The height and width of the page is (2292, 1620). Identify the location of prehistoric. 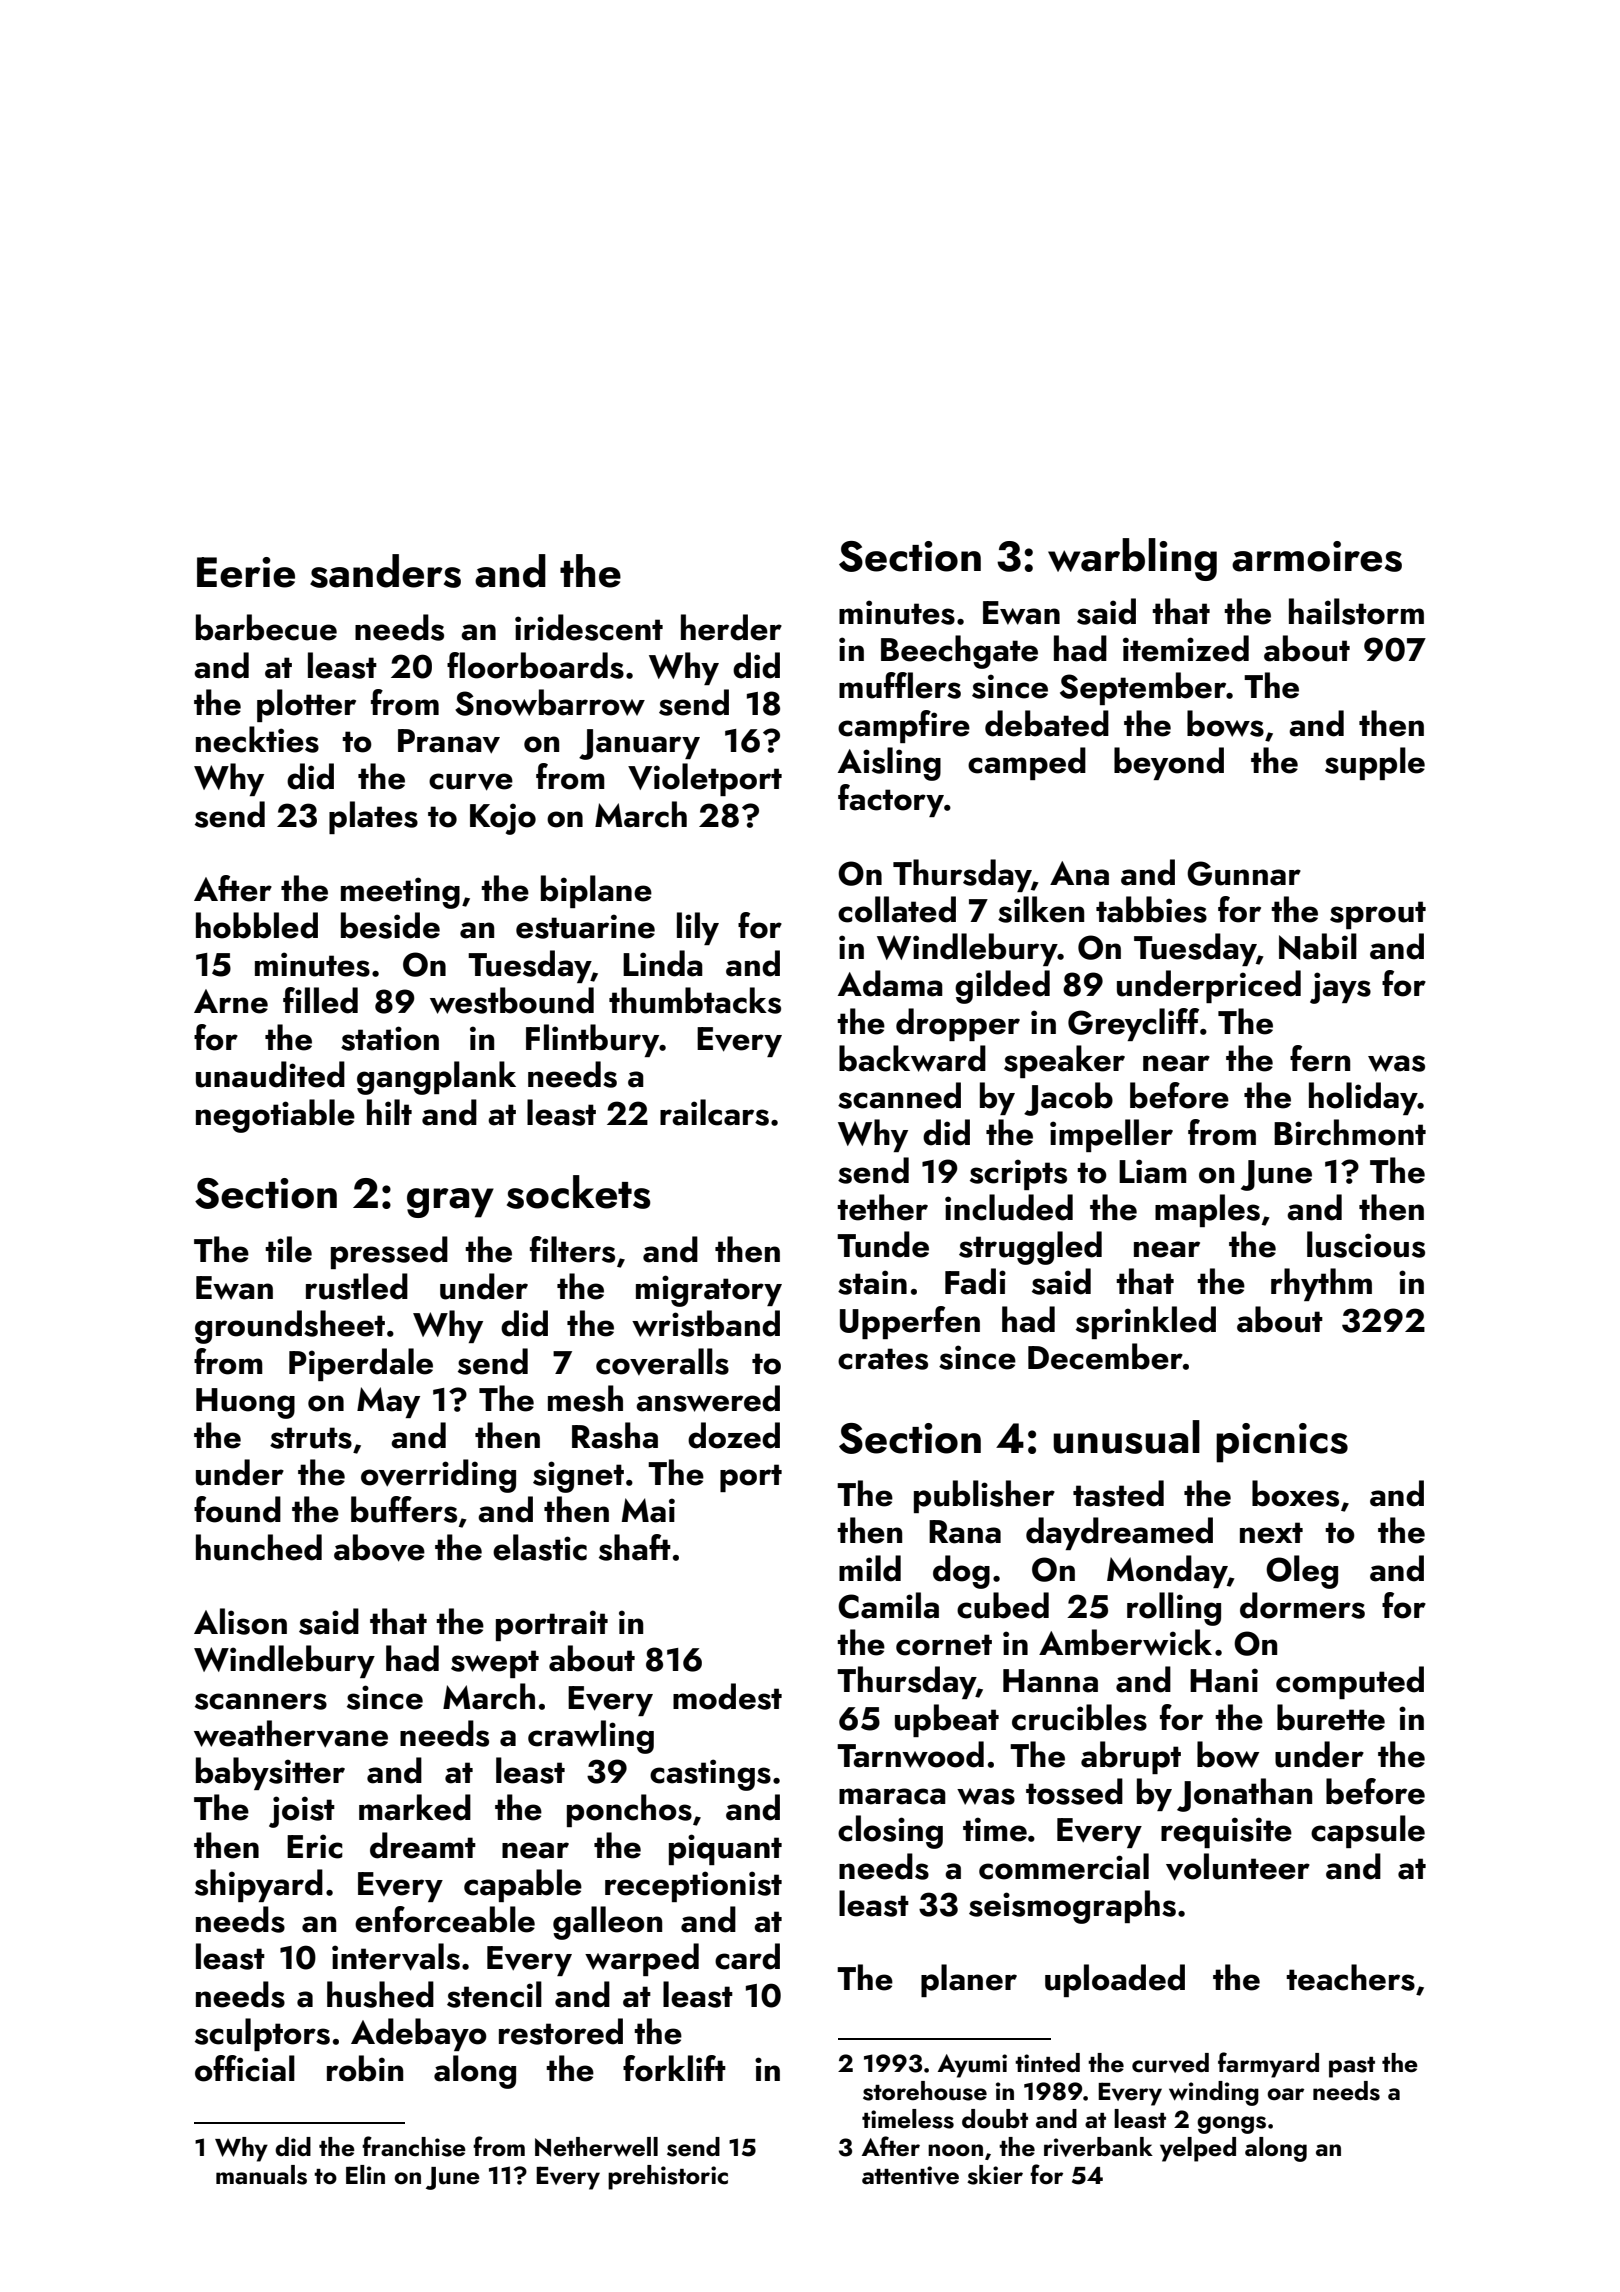
(668, 2177).
